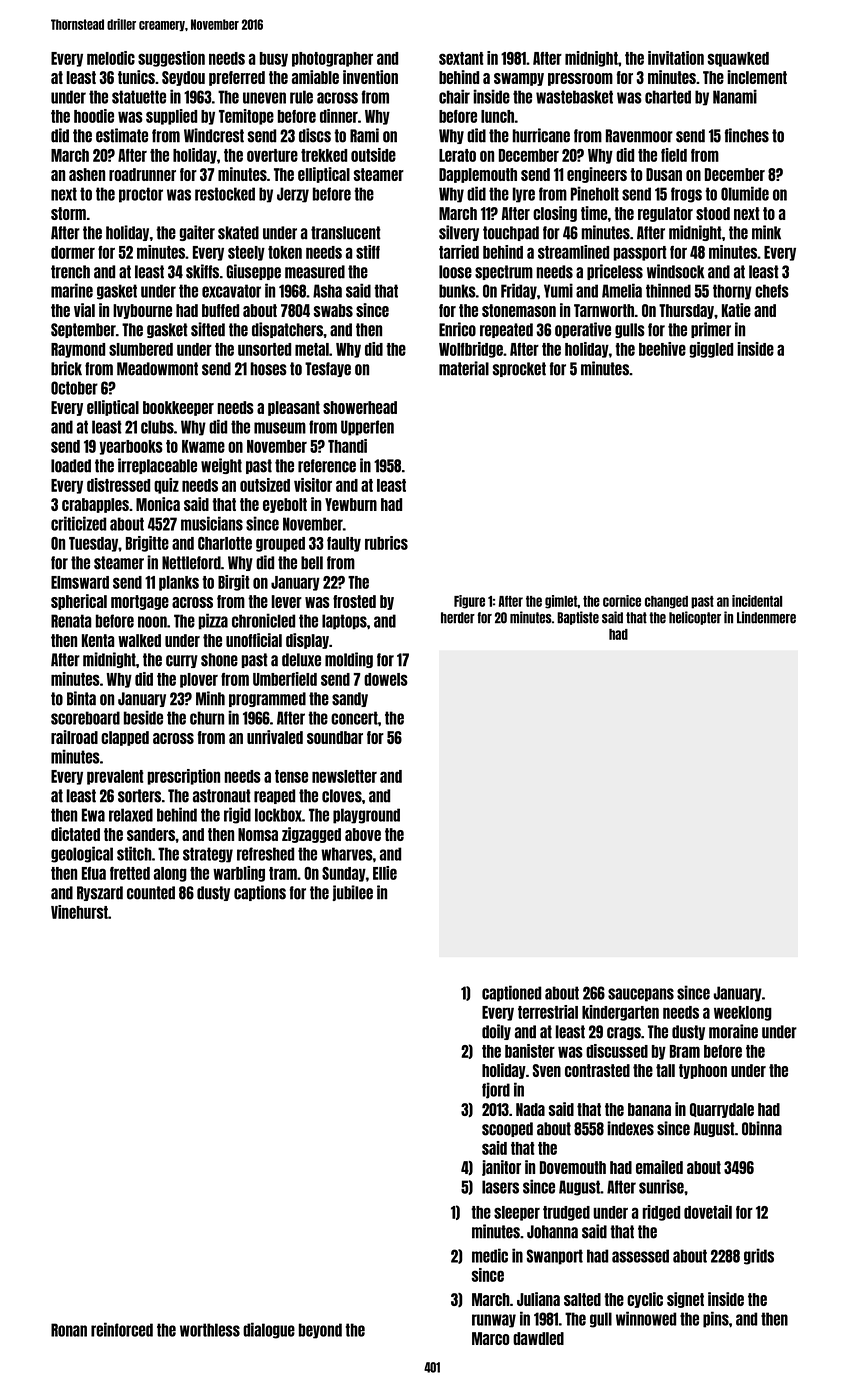 The height and width of the screenshot is (1400, 849). I want to click on Thursday, so click(686, 311).
